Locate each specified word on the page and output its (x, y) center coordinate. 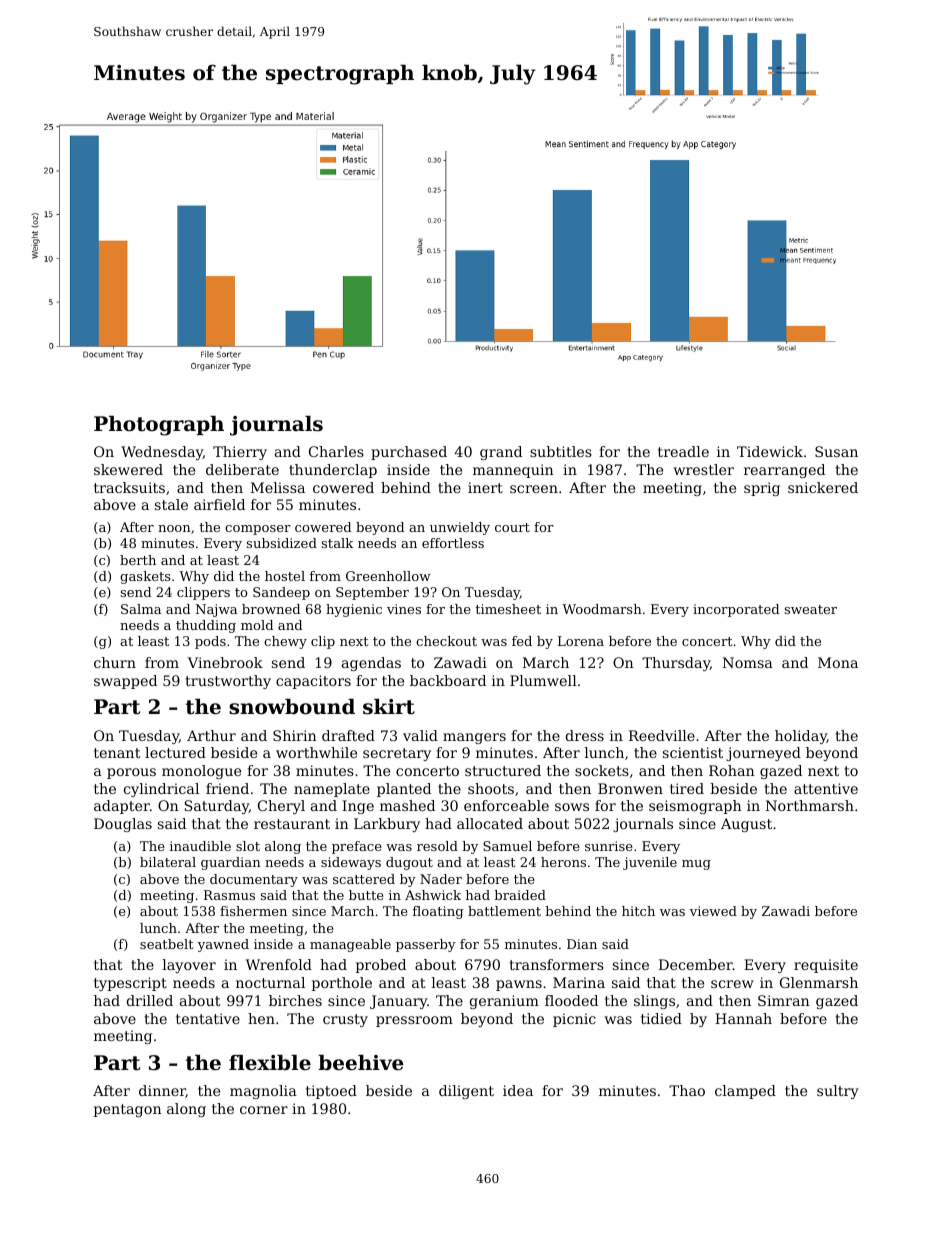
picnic (574, 1020)
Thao (687, 1090)
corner (264, 1110)
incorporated (736, 610)
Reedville (662, 735)
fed (522, 641)
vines (404, 609)
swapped (125, 682)
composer (258, 530)
